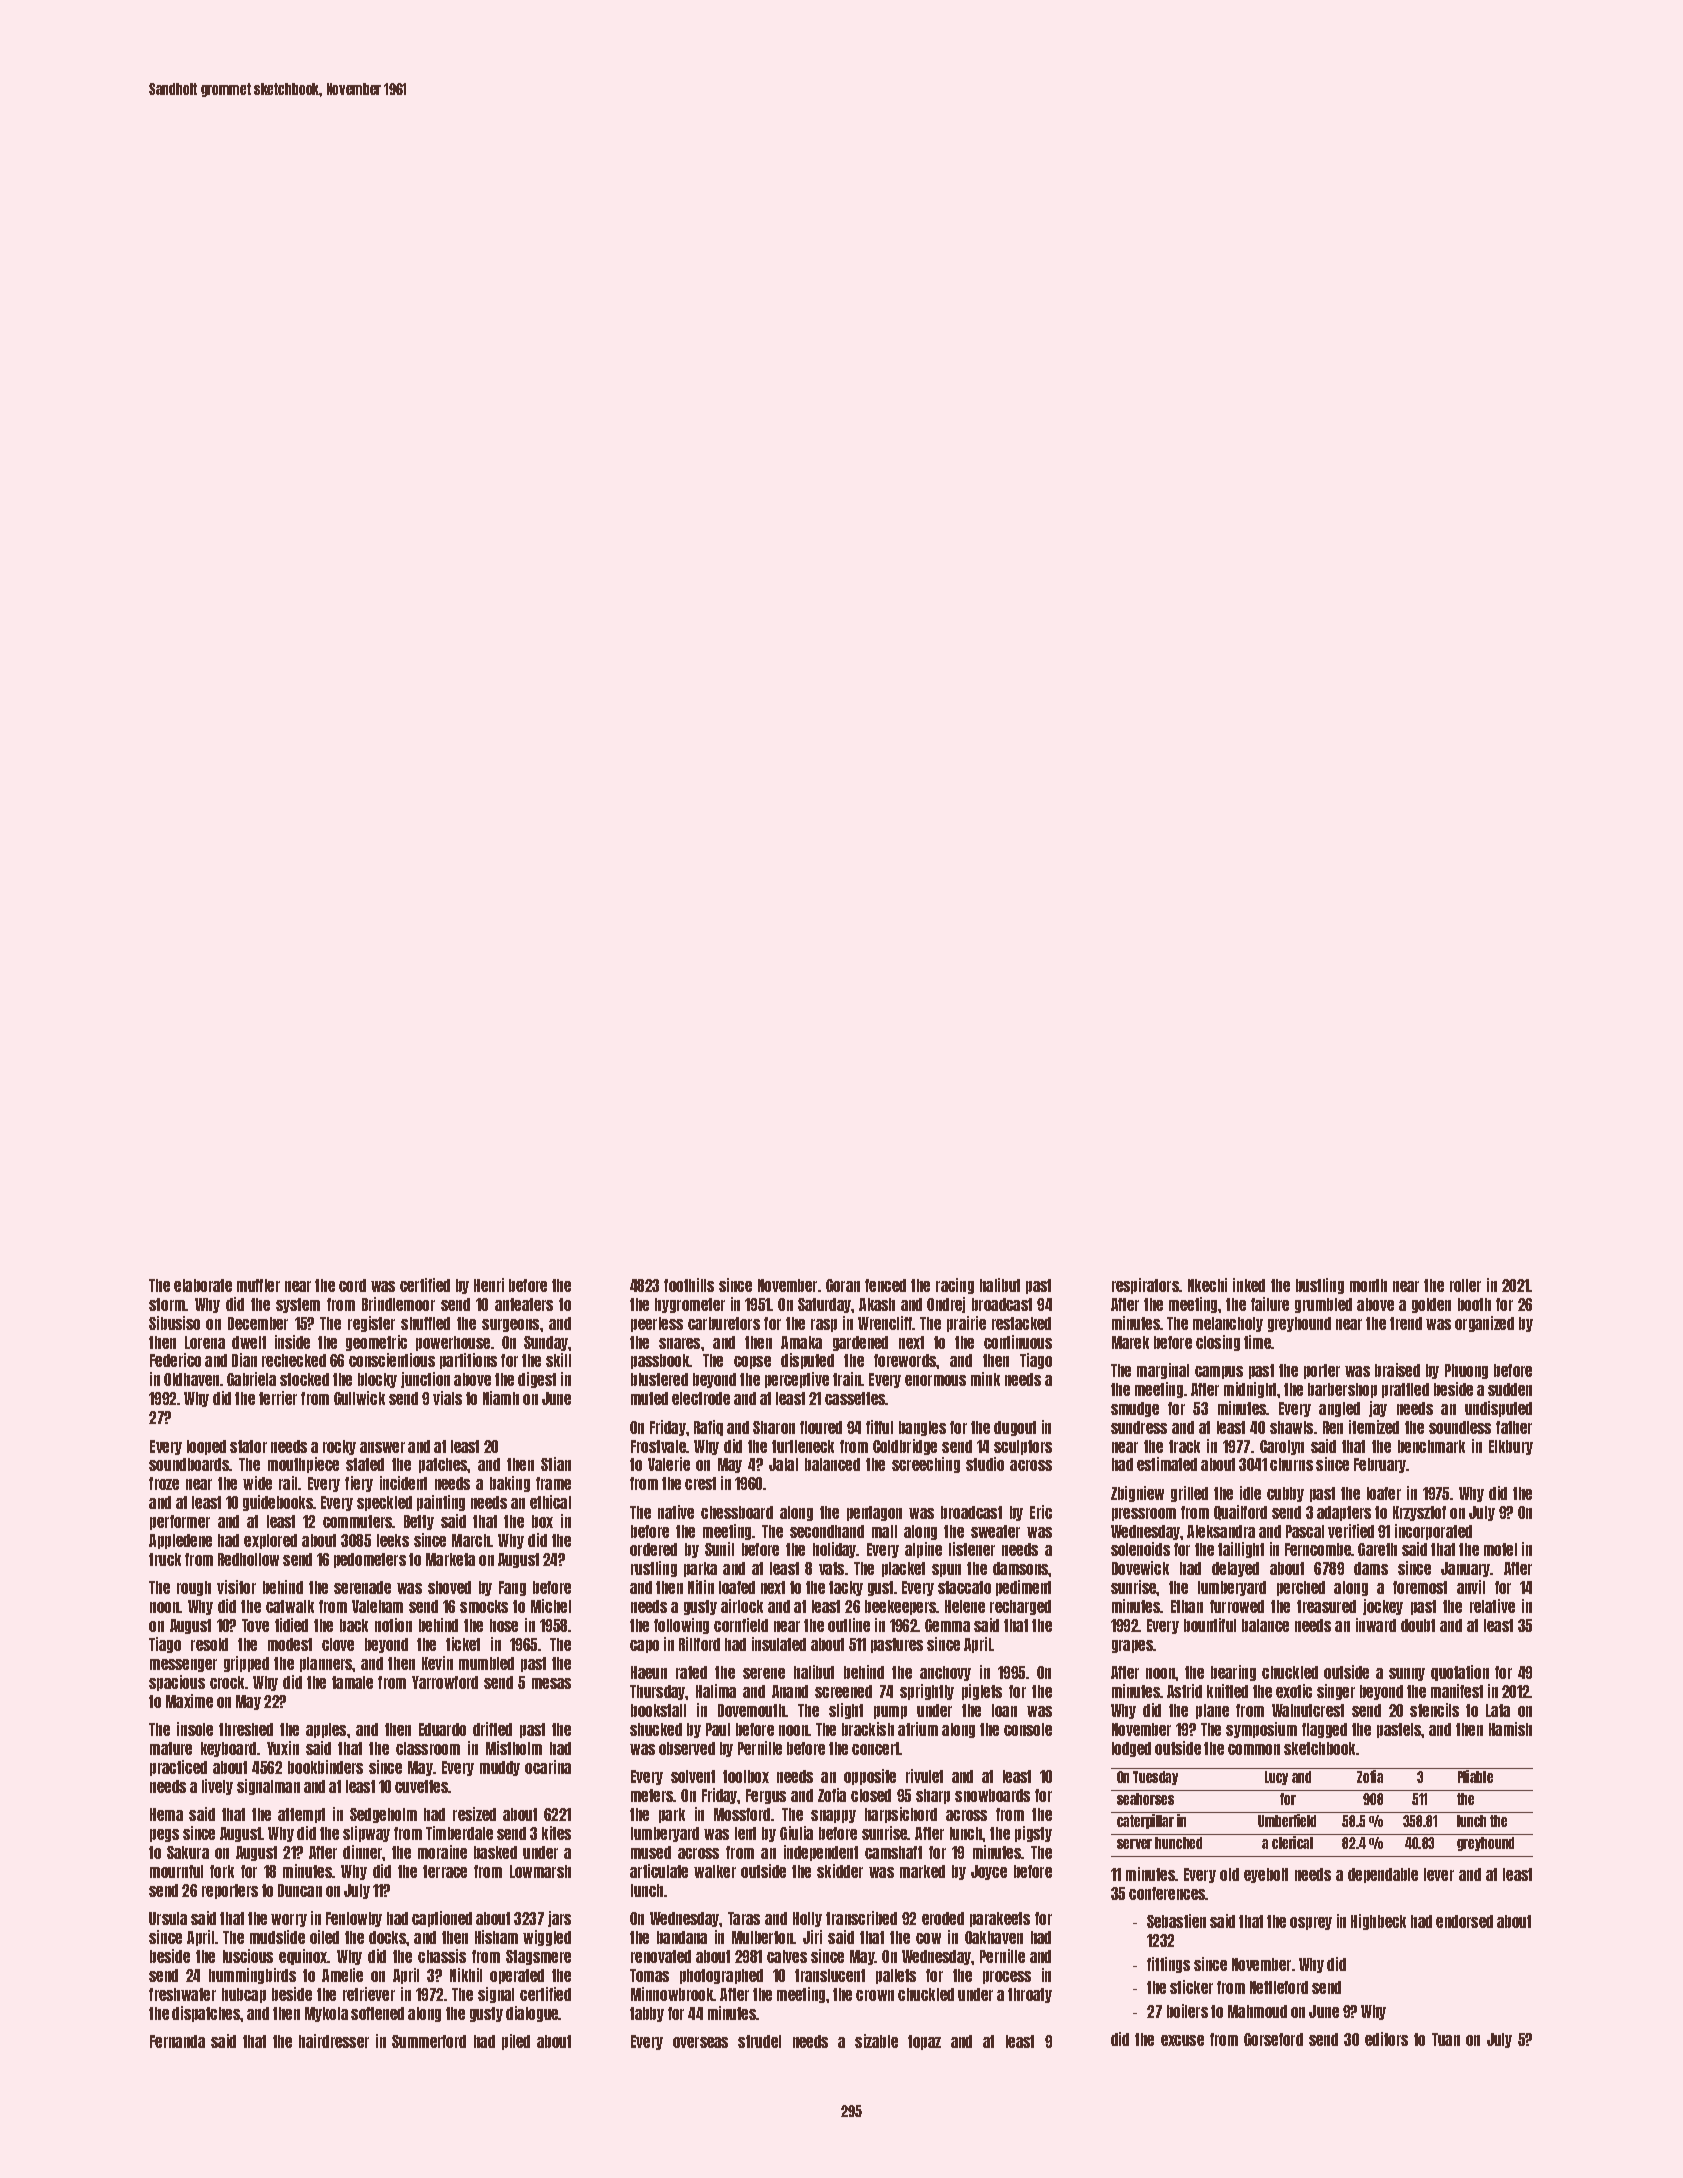 This screenshot has height=2178, width=1683. What do you see at coordinates (352, 1285) in the screenshot?
I see `cord` at bounding box center [352, 1285].
